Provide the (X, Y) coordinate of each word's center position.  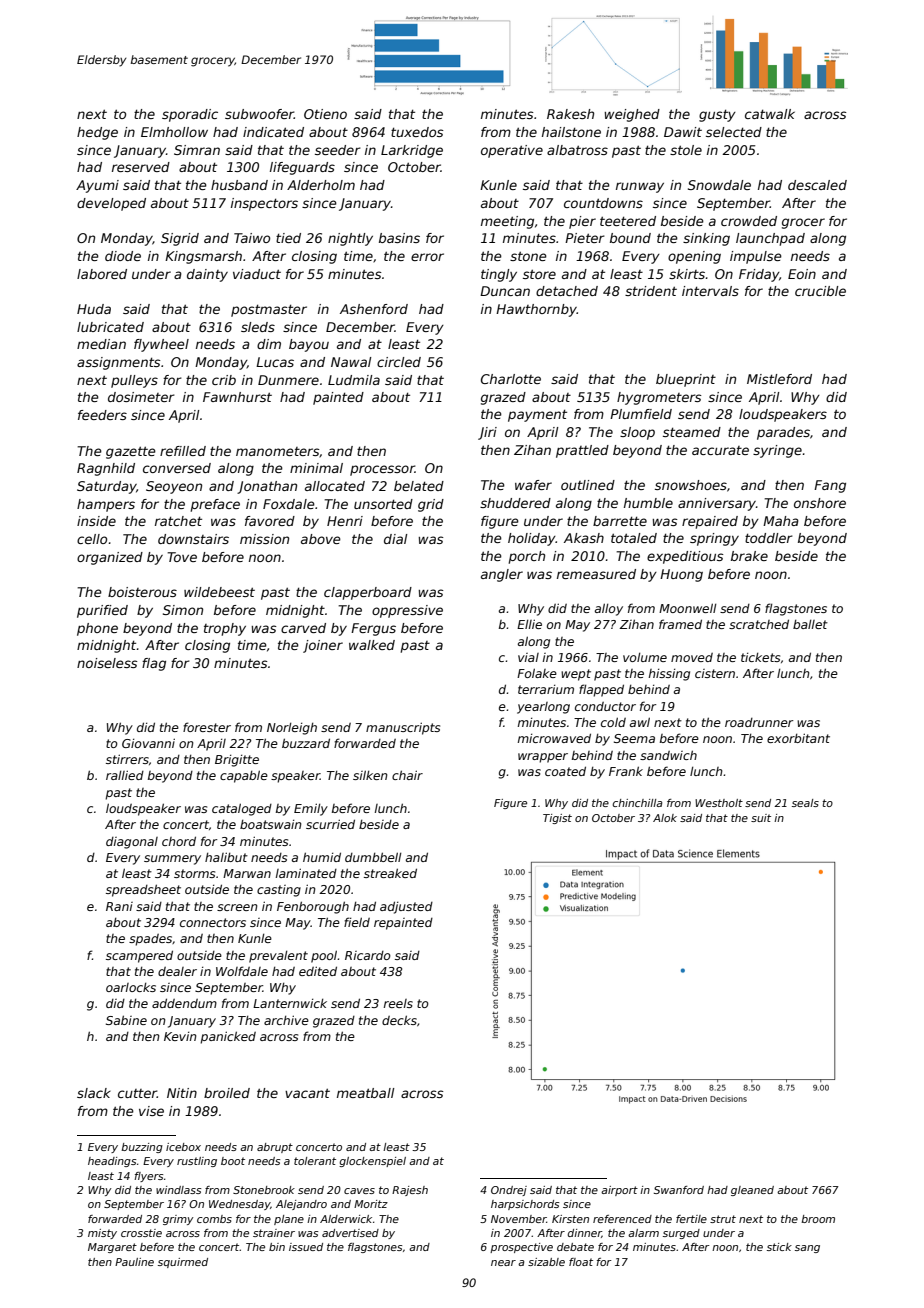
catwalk (770, 114)
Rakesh (570, 114)
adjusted (406, 907)
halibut (226, 857)
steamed (692, 432)
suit (761, 818)
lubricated (110, 327)
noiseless (107, 663)
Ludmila (354, 380)
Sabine (126, 1020)
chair (407, 775)
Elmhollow (174, 132)
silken (370, 775)
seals (805, 803)
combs (214, 1219)
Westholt (719, 803)
